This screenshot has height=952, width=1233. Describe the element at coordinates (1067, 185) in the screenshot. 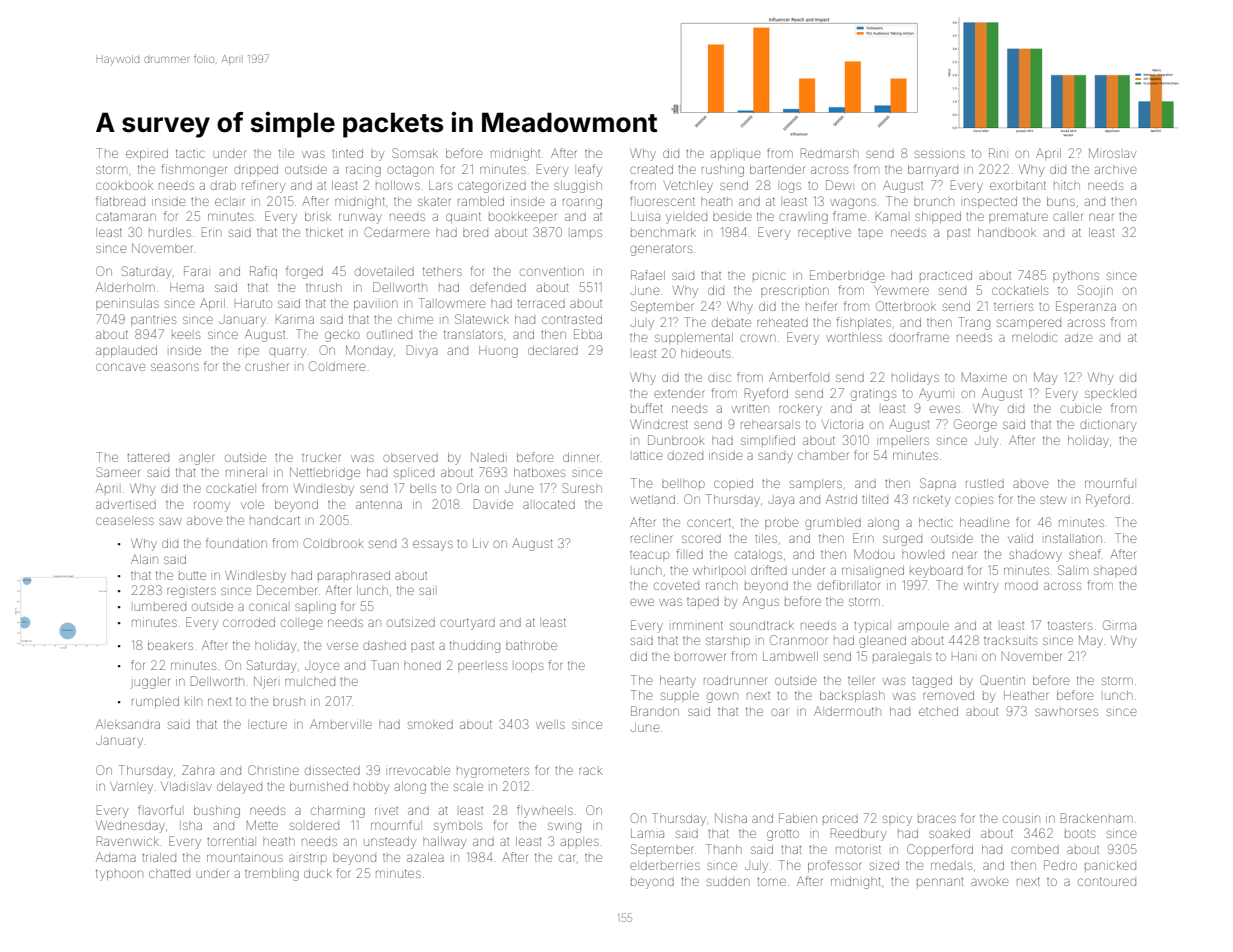

I see `hitch` at that location.
